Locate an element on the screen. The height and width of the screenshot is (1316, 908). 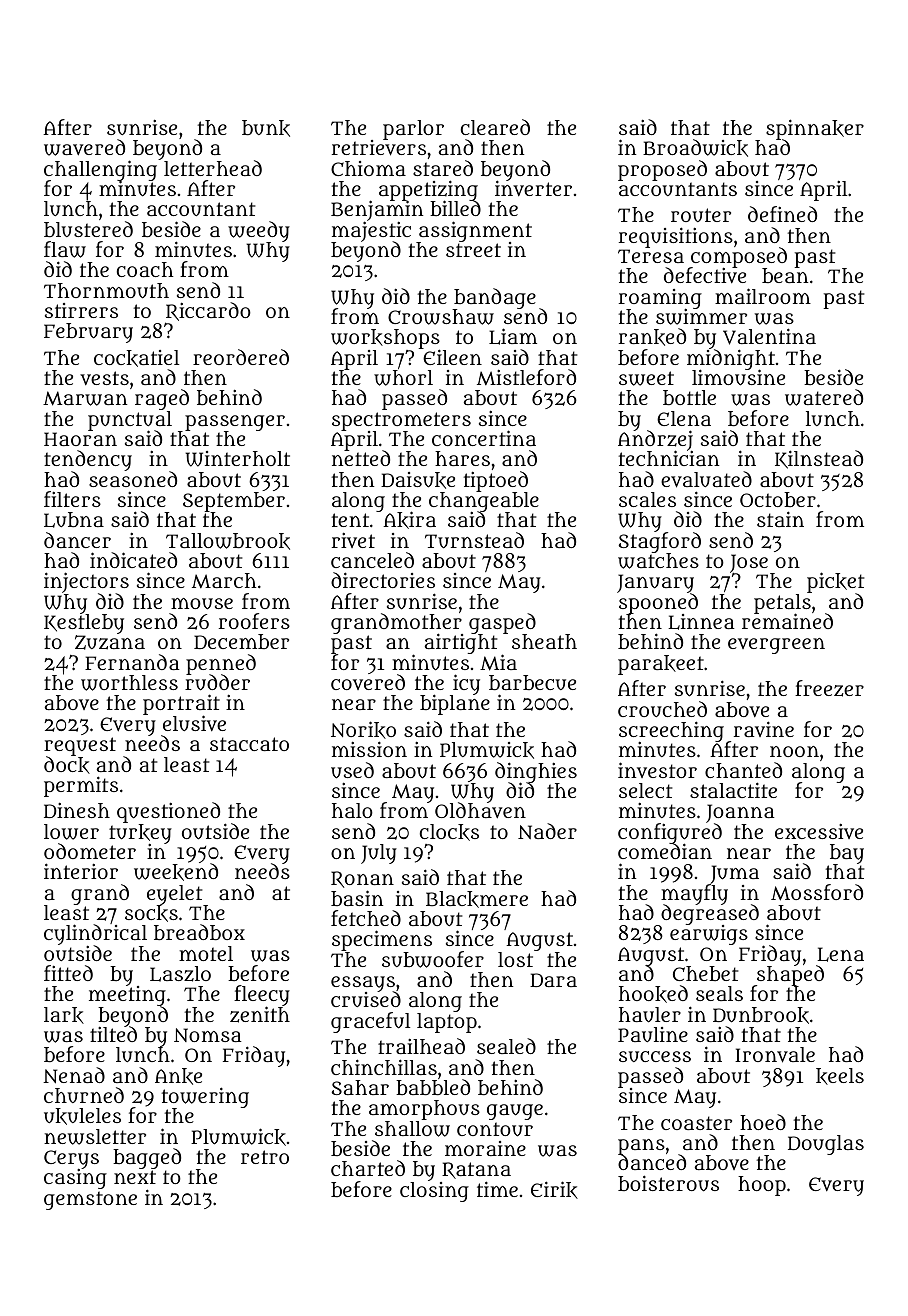
challenging is located at coordinates (100, 171).
